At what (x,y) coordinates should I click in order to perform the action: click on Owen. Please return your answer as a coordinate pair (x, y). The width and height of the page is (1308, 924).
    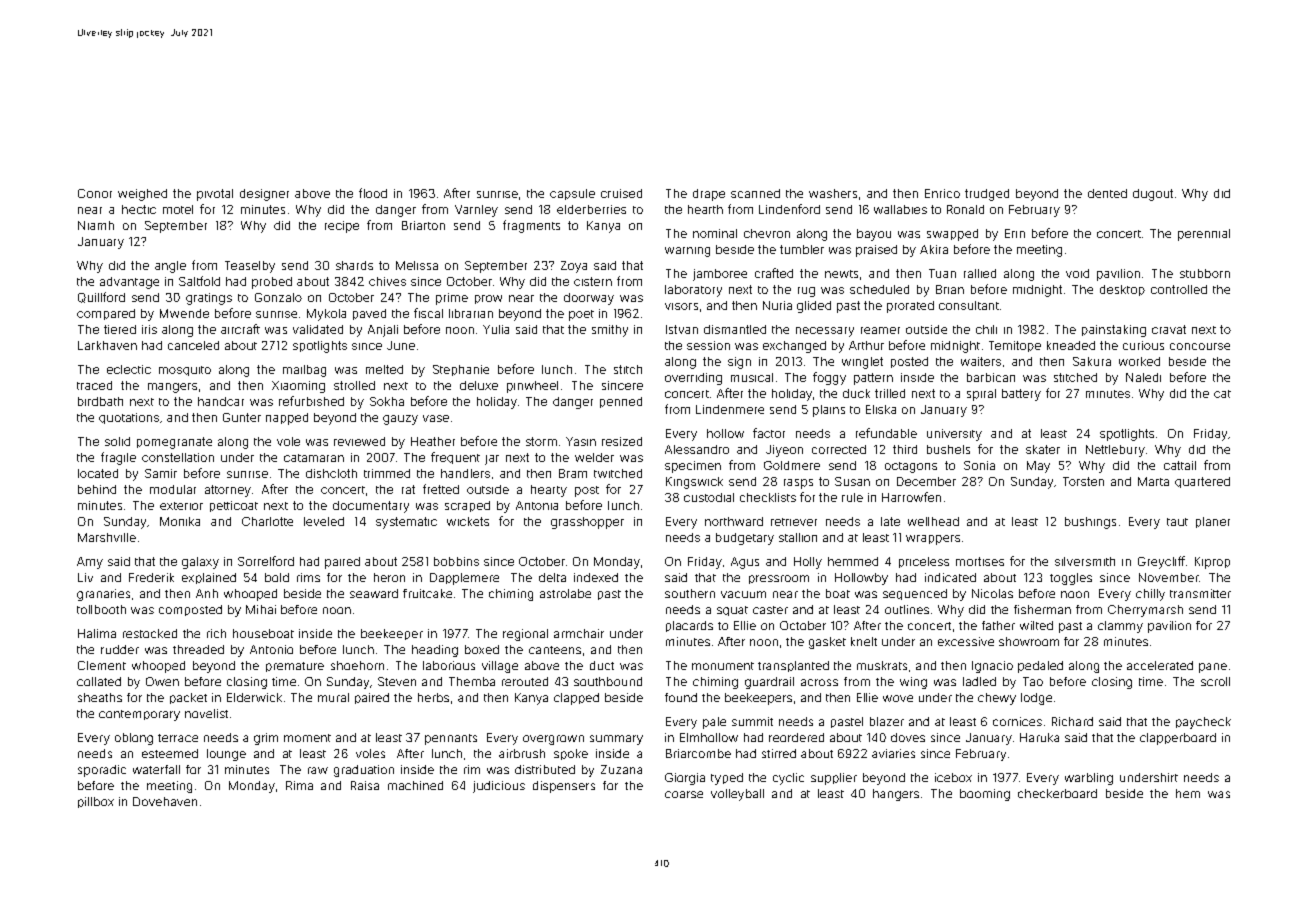
    Looking at the image, I should click on (162, 681).
